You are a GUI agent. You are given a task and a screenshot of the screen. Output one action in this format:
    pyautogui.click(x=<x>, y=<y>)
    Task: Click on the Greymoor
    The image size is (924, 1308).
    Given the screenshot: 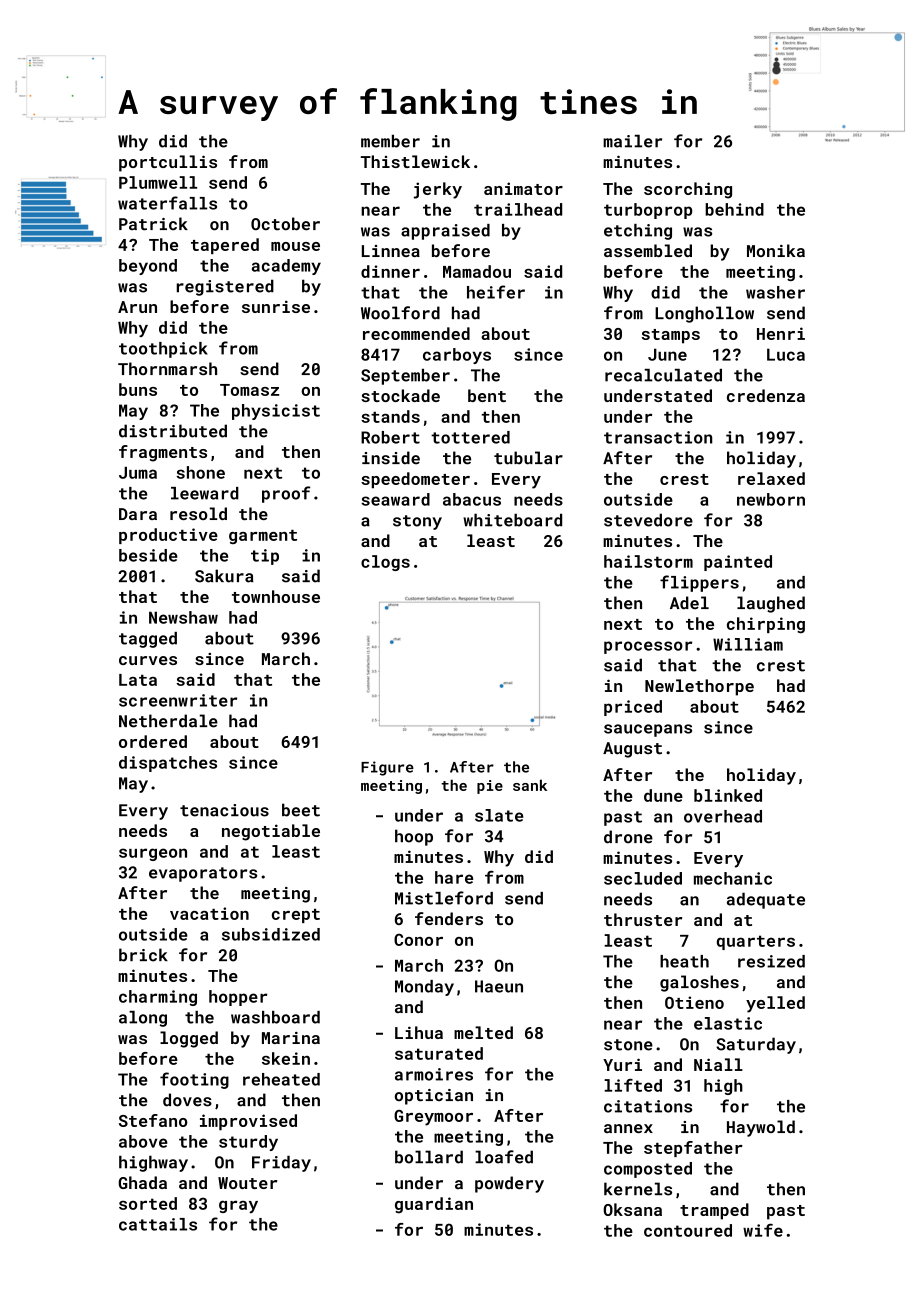 What is the action you would take?
    pyautogui.click(x=433, y=1118)
